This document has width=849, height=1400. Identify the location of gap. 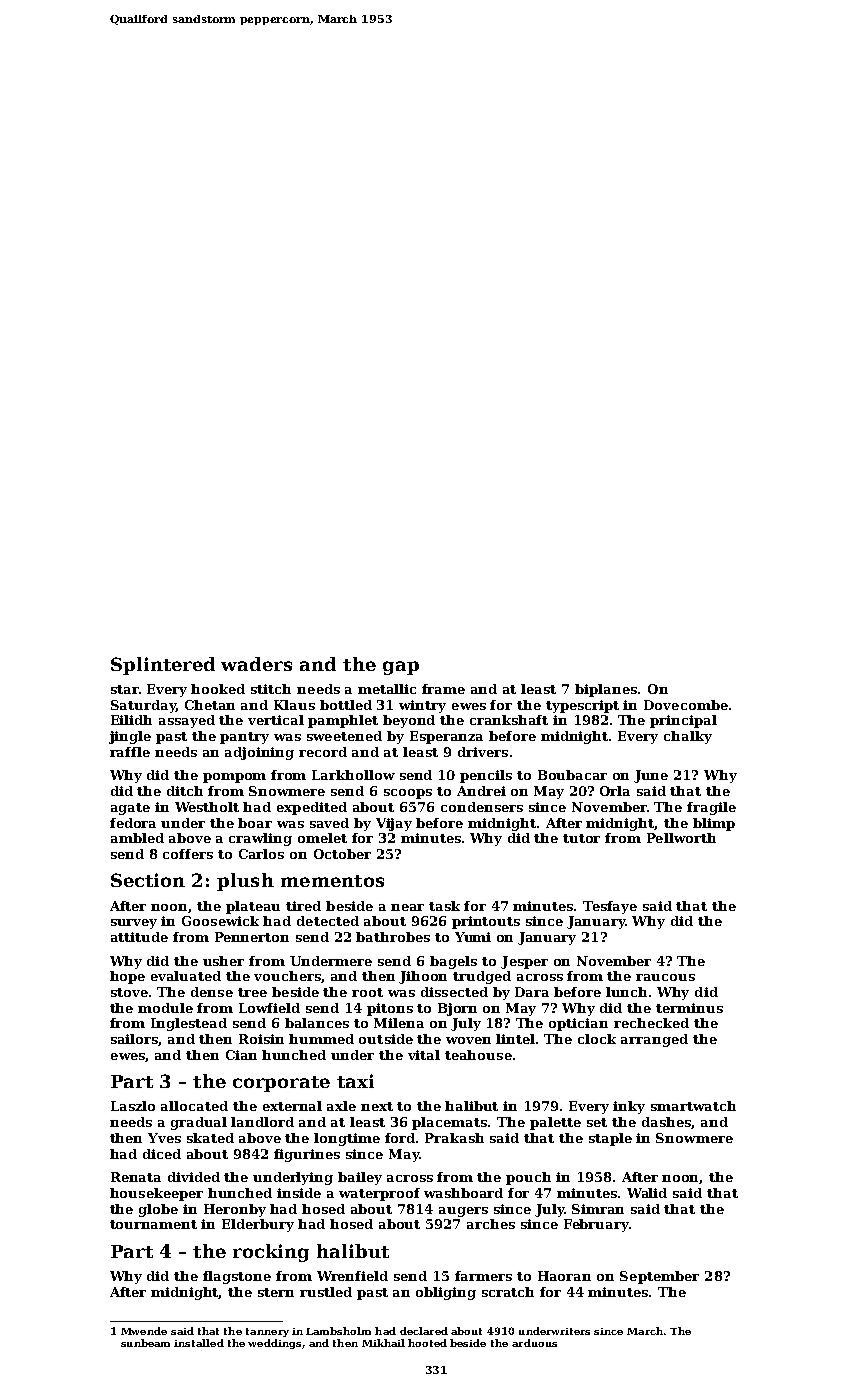
(401, 668).
